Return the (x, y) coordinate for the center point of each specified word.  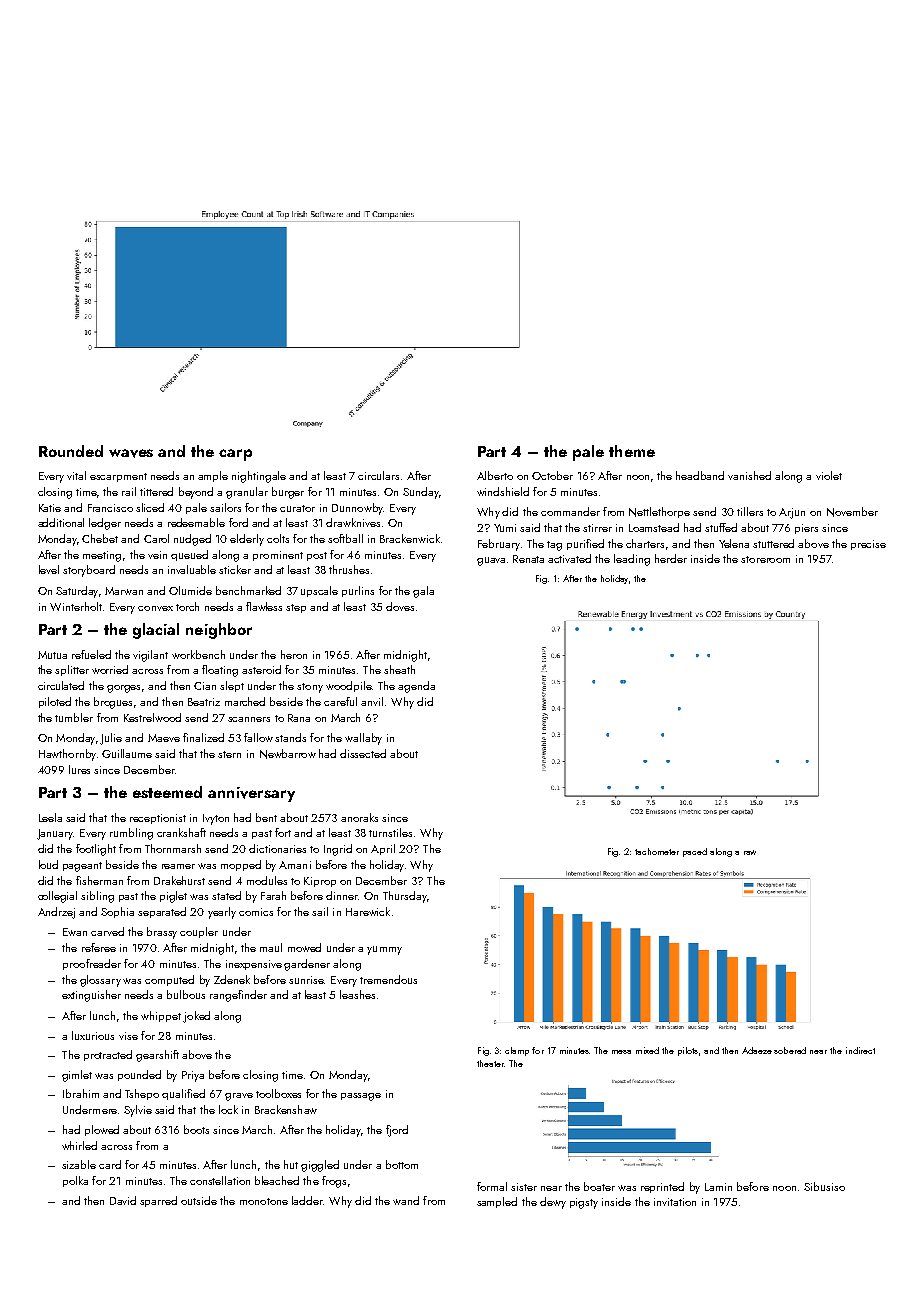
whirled (79, 1145)
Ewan (75, 932)
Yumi (505, 528)
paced (695, 852)
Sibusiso (824, 1186)
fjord (397, 1131)
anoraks (359, 817)
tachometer (657, 851)
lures (79, 769)
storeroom (765, 559)
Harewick (368, 911)
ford (238, 522)
